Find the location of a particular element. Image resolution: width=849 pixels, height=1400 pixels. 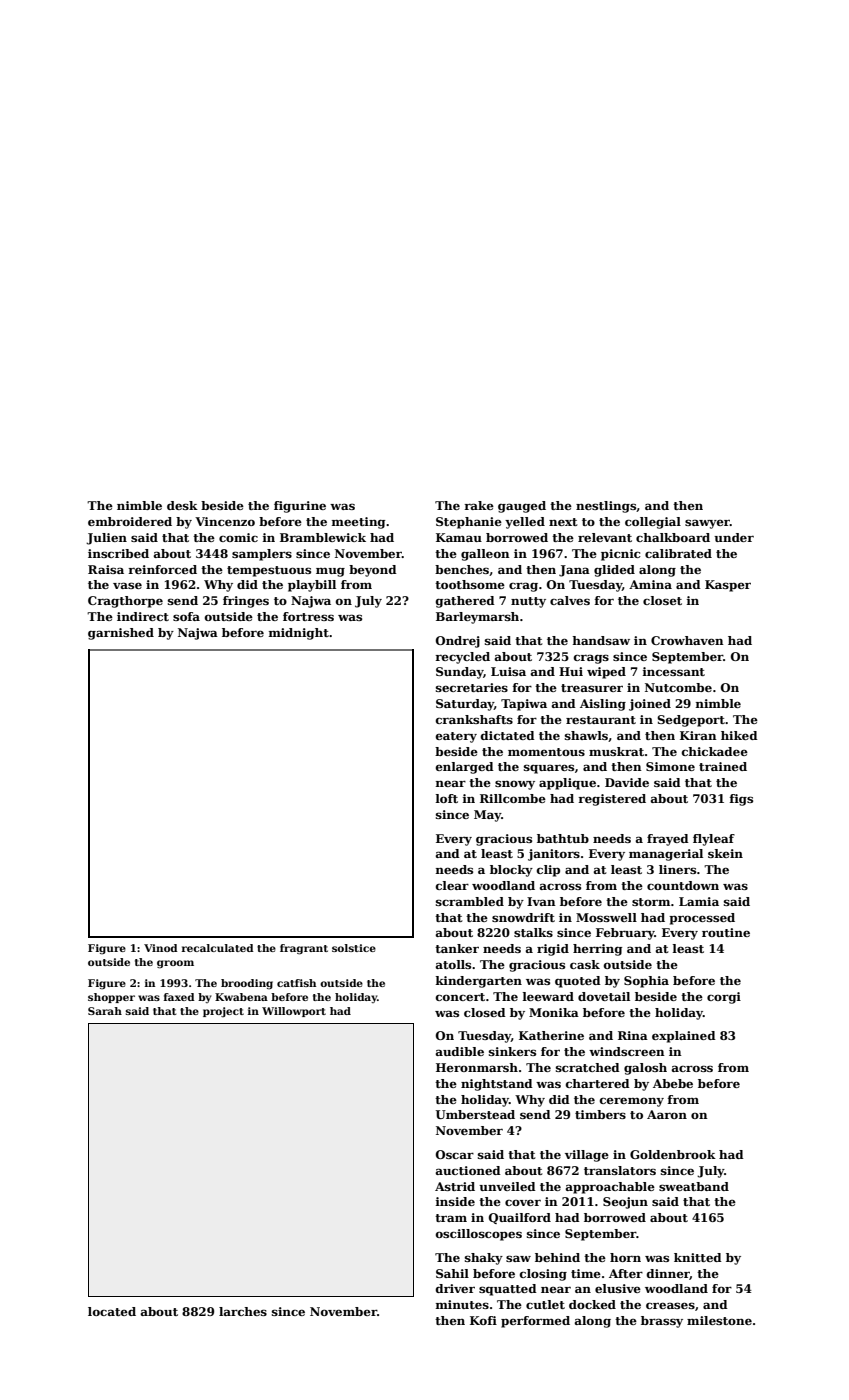

milestone is located at coordinates (719, 1320).
